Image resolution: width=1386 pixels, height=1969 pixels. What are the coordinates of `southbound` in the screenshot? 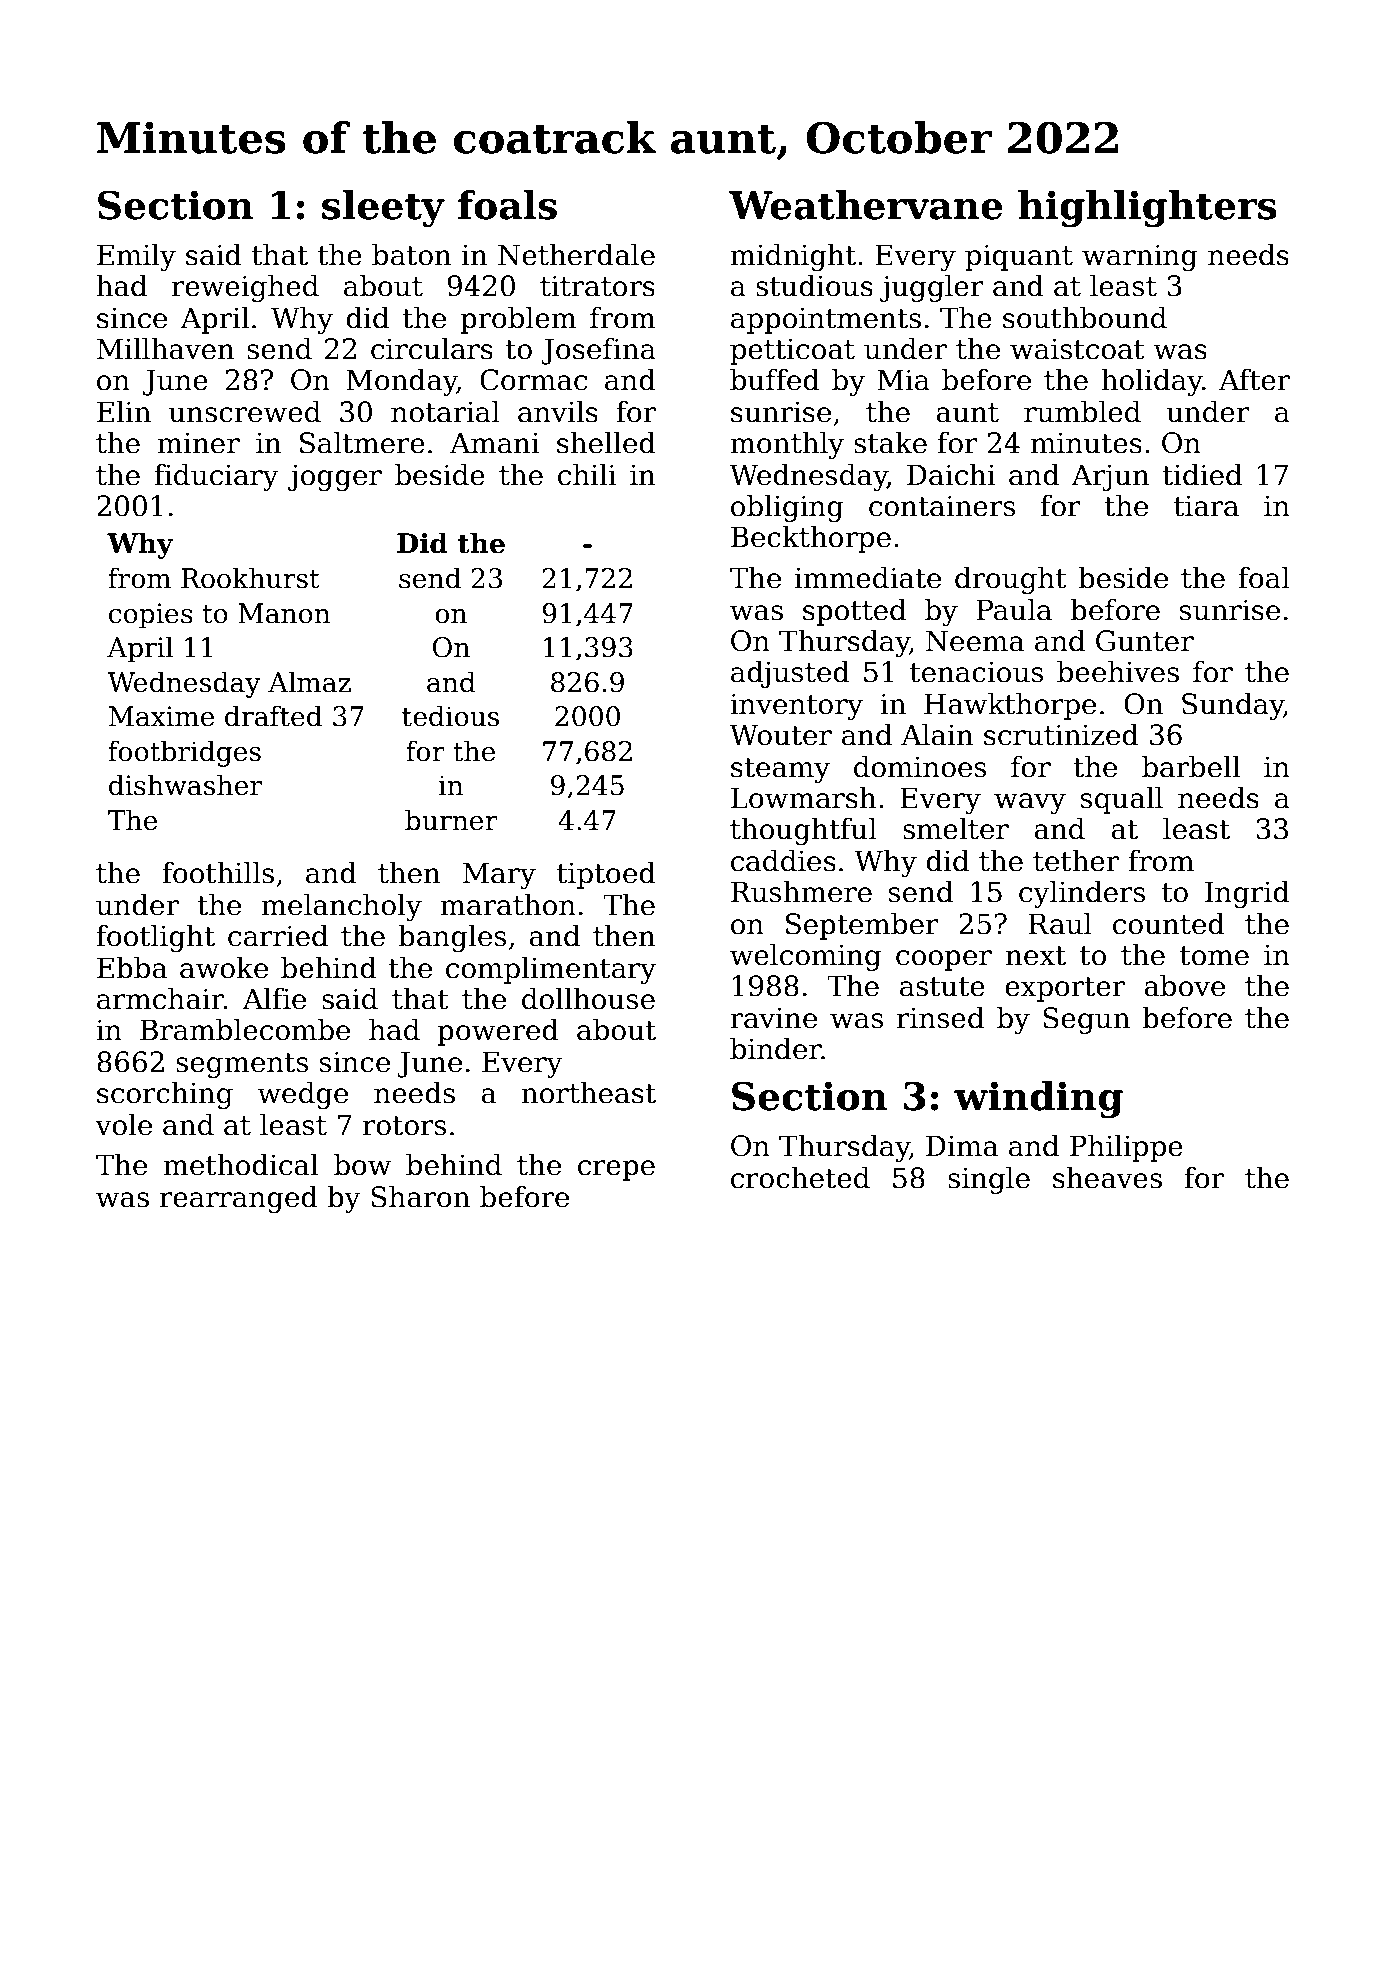 It's located at (1085, 317).
